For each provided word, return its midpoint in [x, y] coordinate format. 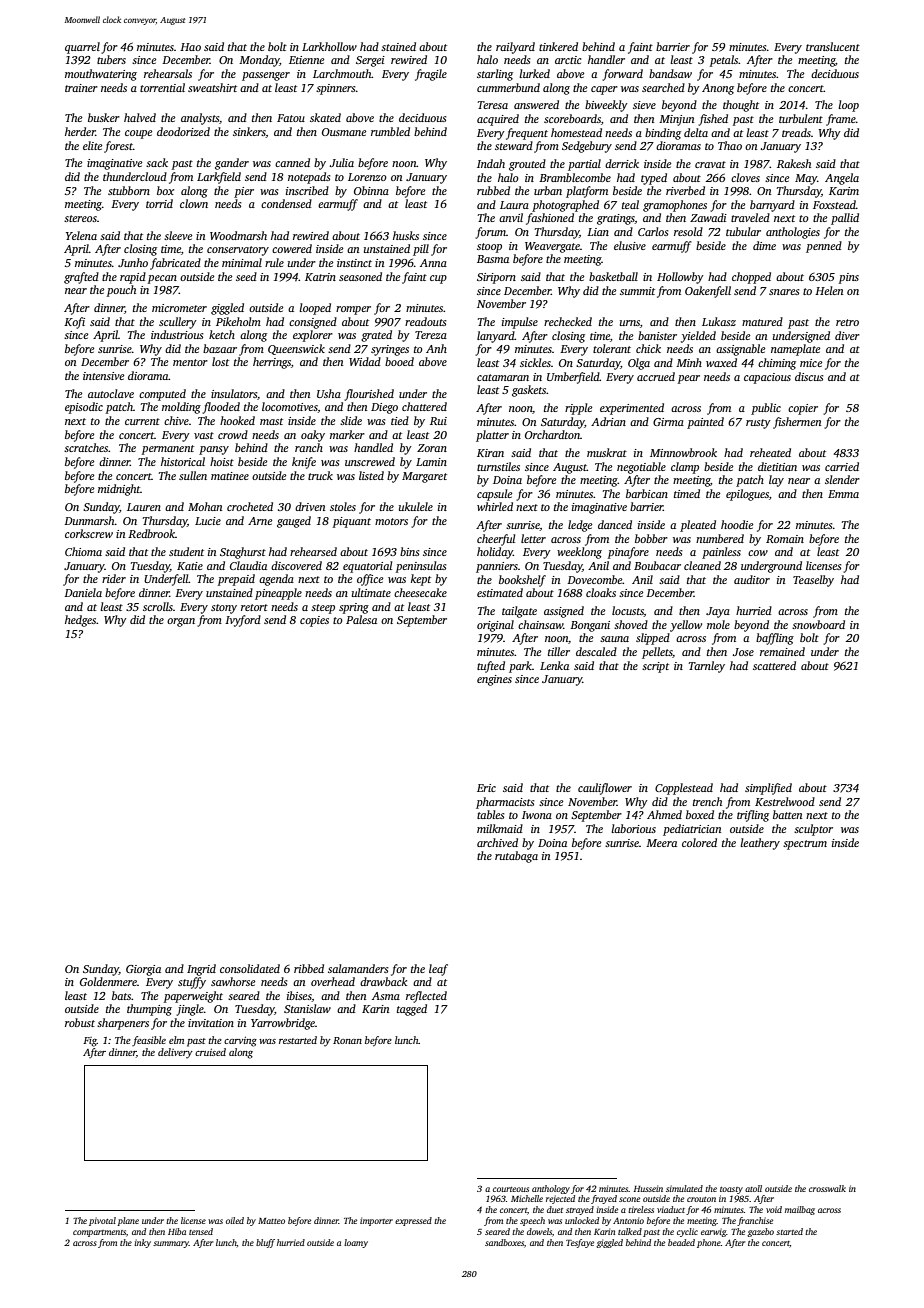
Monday [259, 61]
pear [689, 379]
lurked [534, 73]
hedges [80, 621]
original [495, 626]
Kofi [74, 323]
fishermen [797, 423]
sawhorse [233, 981]
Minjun [676, 120]
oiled [235, 1220]
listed [371, 475]
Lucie [208, 521]
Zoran [432, 448]
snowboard [818, 624]
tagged [412, 1010]
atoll [753, 1188]
